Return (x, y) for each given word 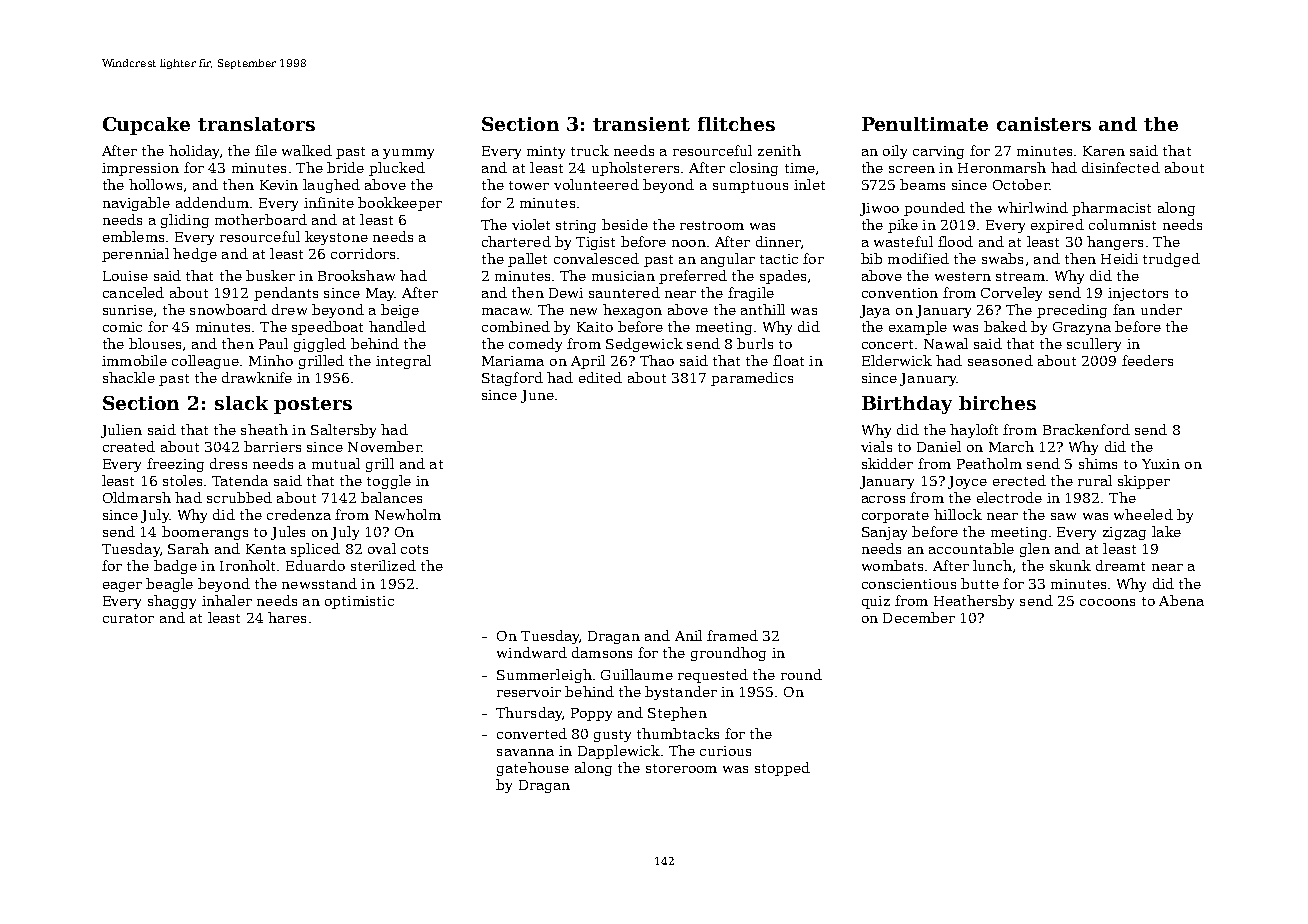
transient (641, 124)
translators (256, 124)
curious (725, 751)
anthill (763, 309)
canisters (1044, 124)
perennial (135, 255)
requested (713, 676)
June (537, 396)
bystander (681, 693)
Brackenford (1086, 429)
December (919, 617)
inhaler (227, 600)
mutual (336, 463)
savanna (525, 752)
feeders (1147, 360)
